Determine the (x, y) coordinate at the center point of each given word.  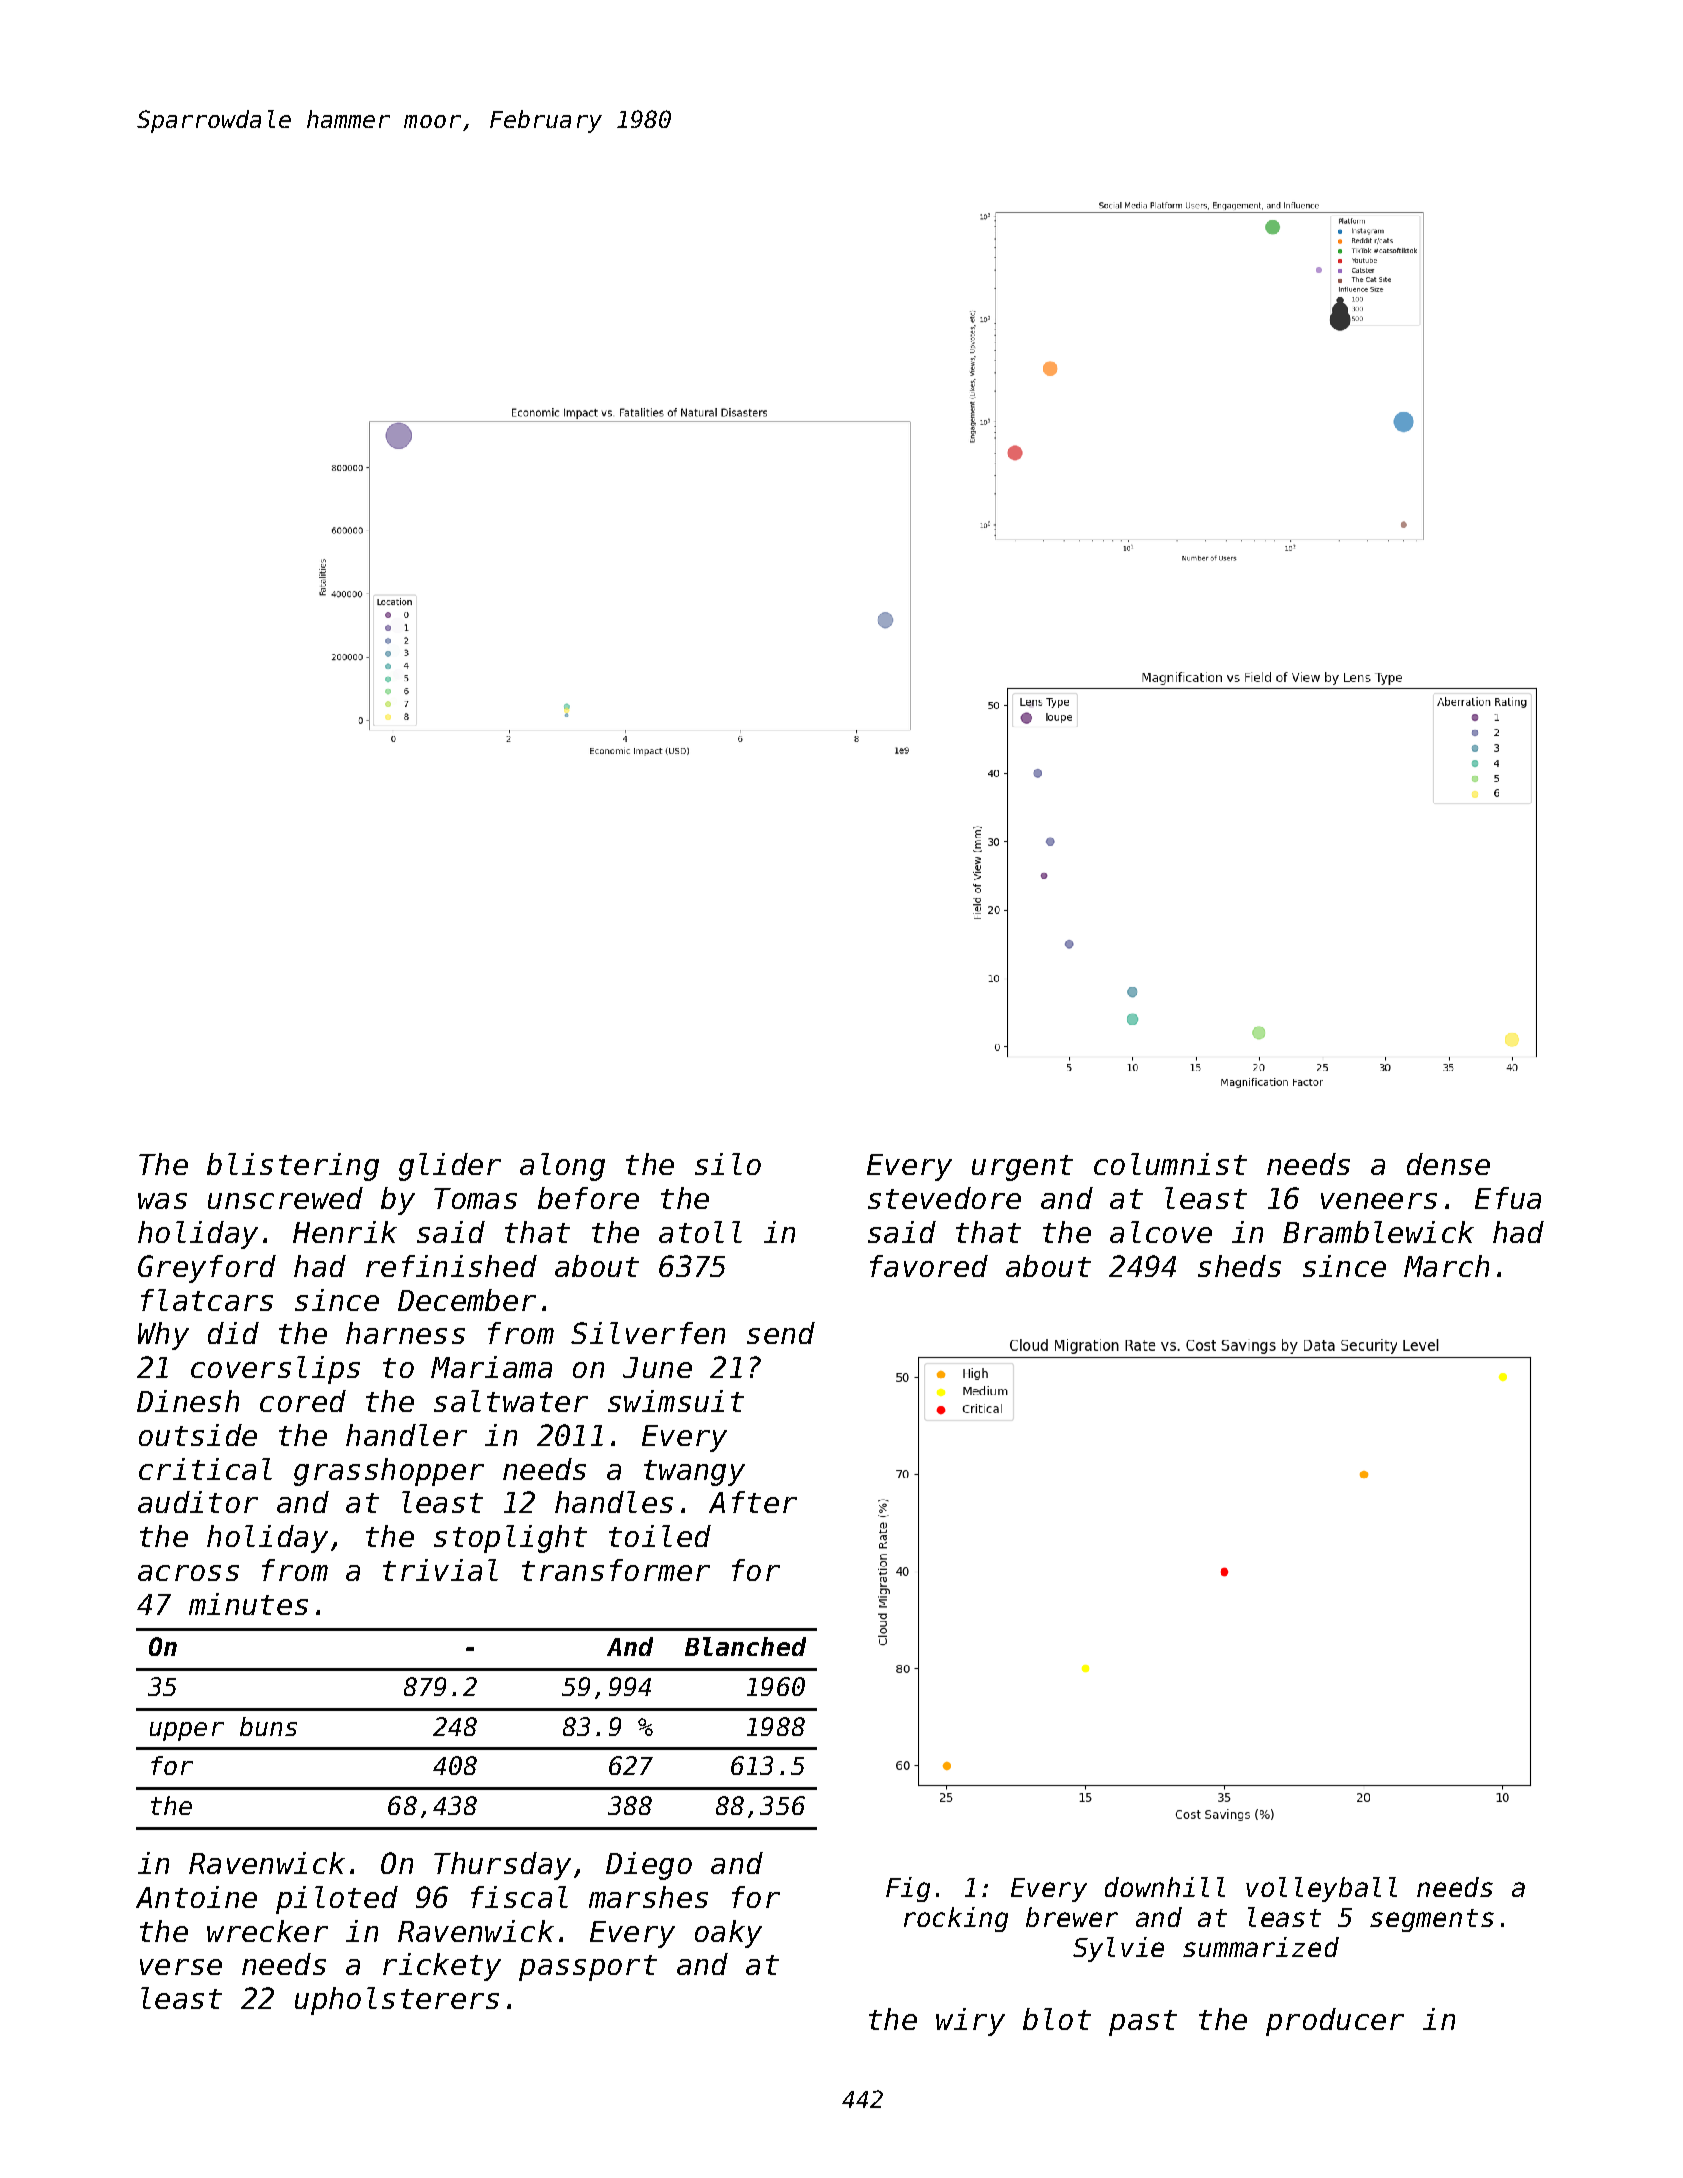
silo (728, 1164)
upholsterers (397, 2001)
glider (450, 1167)
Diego (649, 1866)
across (188, 1573)
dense (1448, 1164)
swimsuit (676, 1401)
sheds (1239, 1266)
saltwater (511, 1401)
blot (1057, 2019)
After (753, 1502)
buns (268, 1726)
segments (1432, 1920)
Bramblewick (1378, 1232)
